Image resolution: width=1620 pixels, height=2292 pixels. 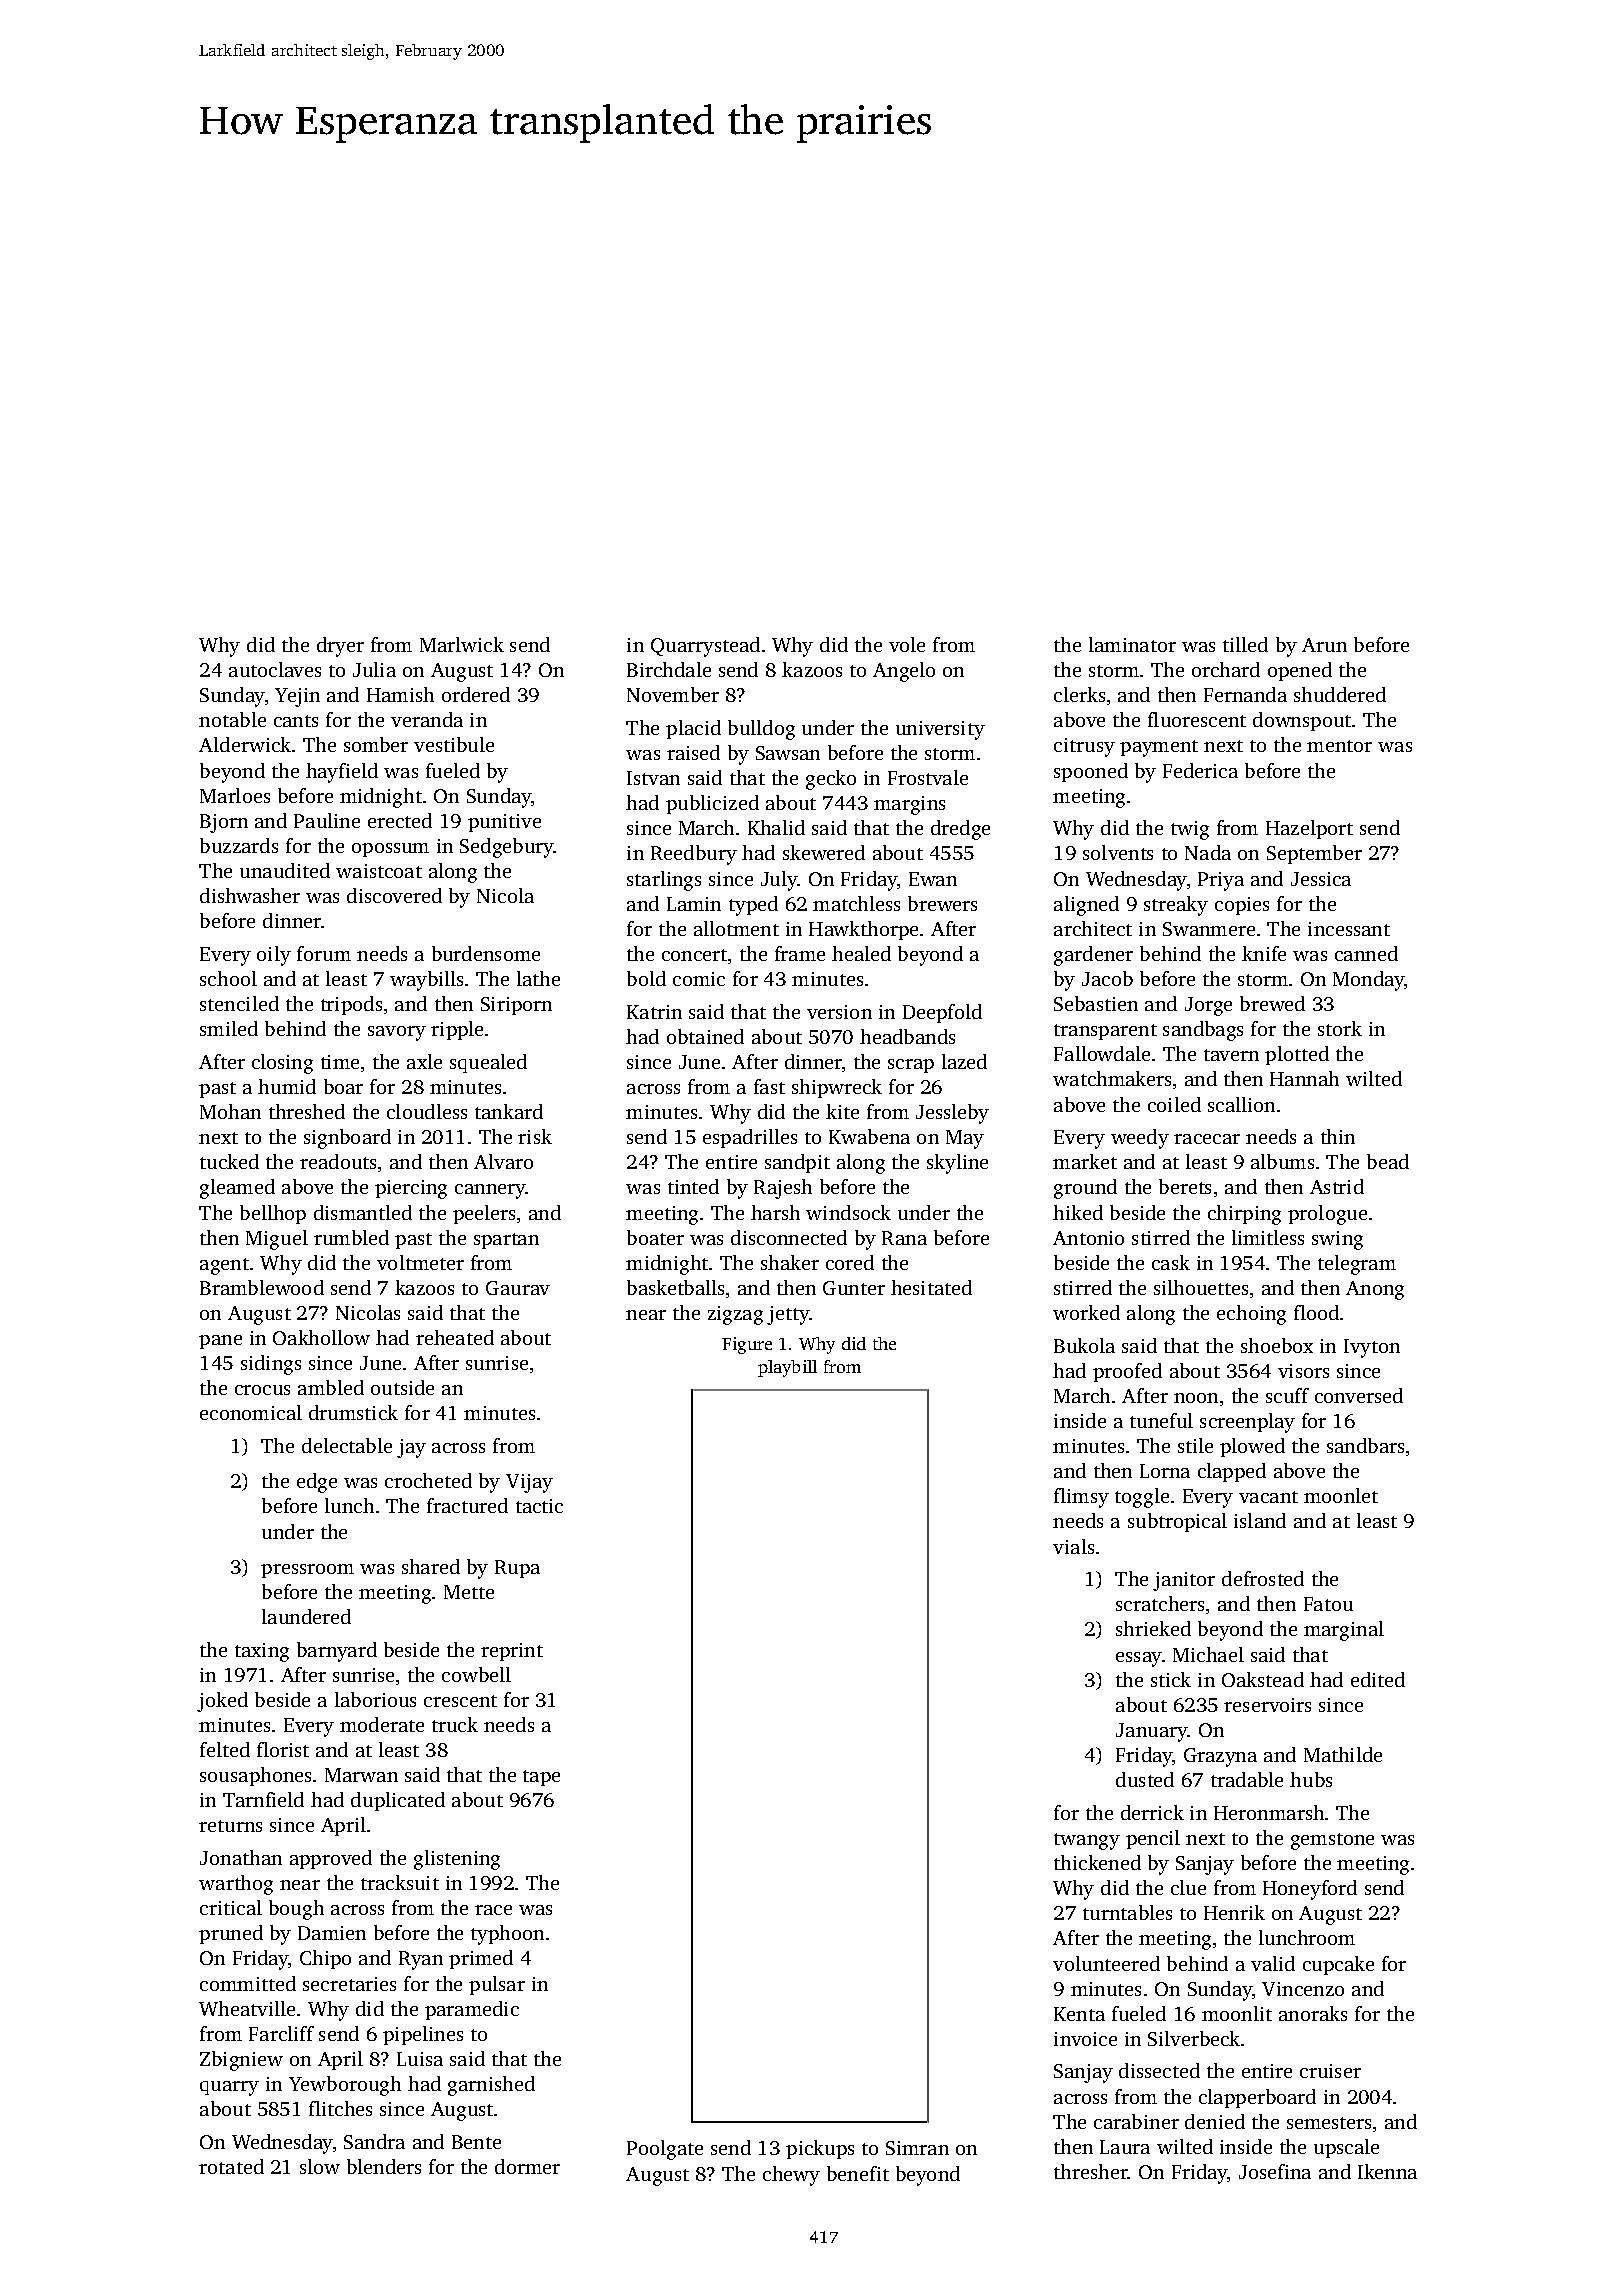 I want to click on Oakhollow, so click(x=321, y=1337).
